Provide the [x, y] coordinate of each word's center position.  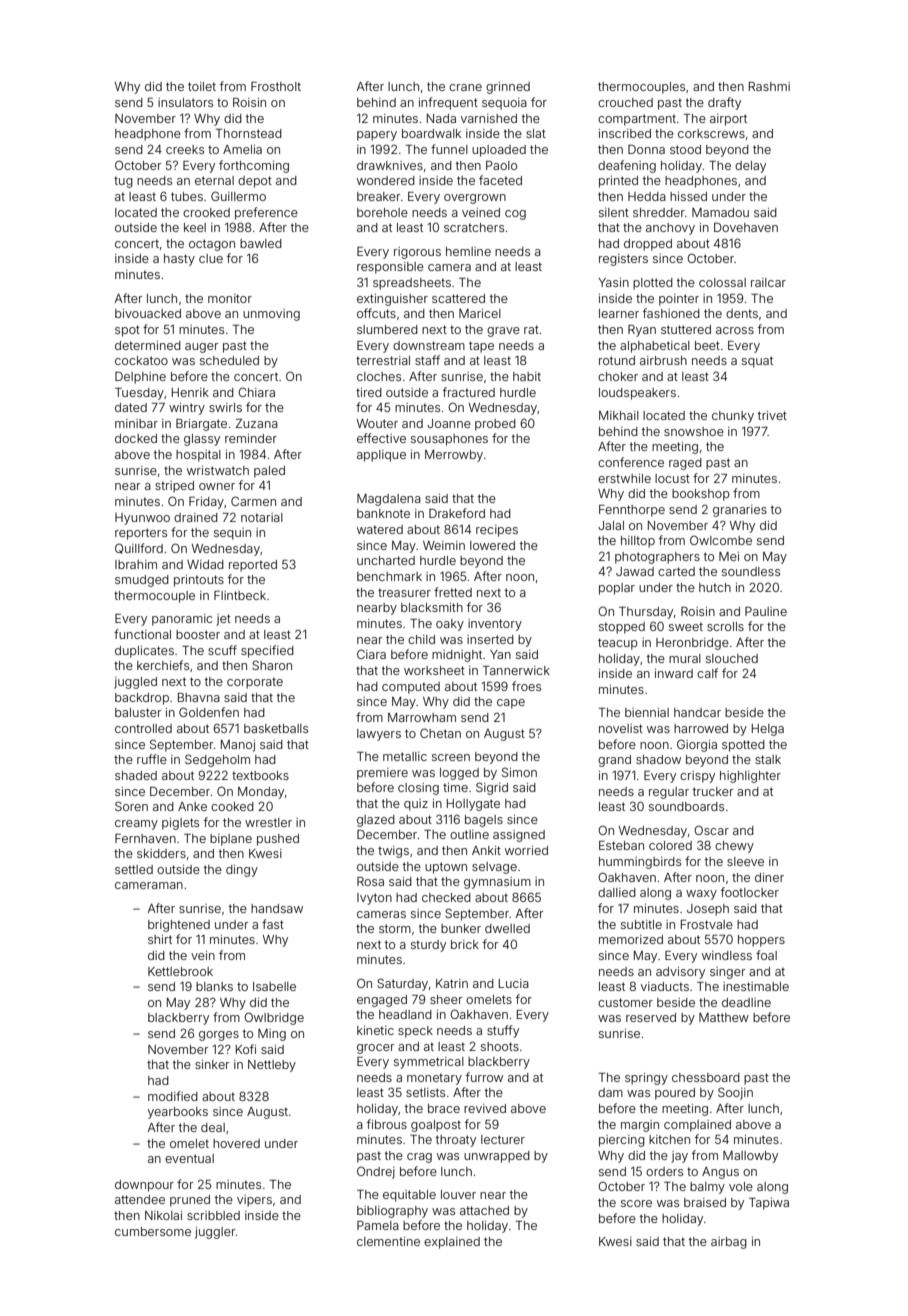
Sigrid [492, 788]
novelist [621, 728]
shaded [136, 775]
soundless [751, 571]
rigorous [417, 253]
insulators [185, 102]
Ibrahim [136, 564]
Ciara [371, 654]
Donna [646, 149]
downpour [144, 1186]
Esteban [621, 845]
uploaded [499, 151]
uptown [446, 868]
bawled [261, 243]
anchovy [670, 229]
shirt [160, 939]
